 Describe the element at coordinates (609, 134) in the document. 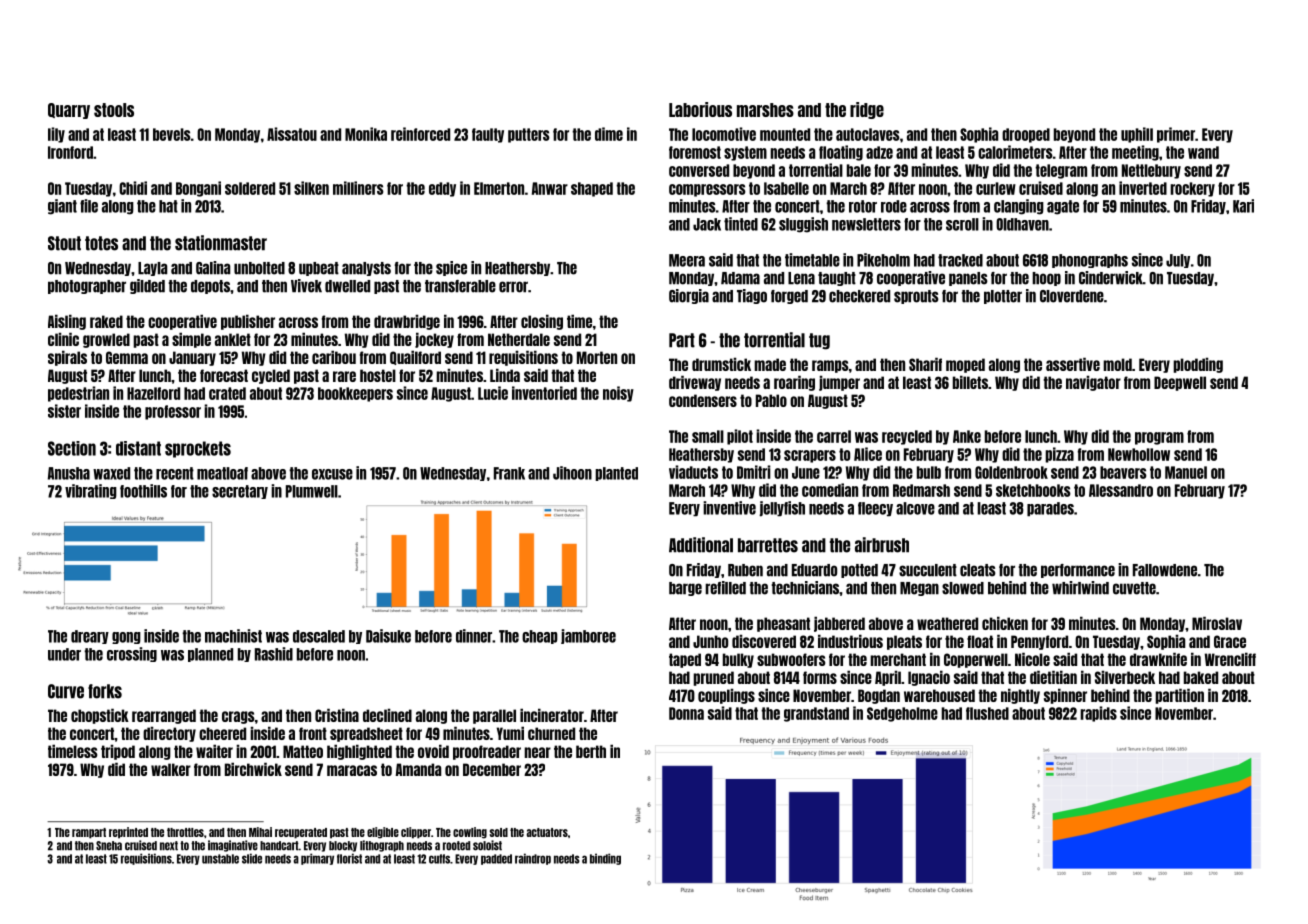

I see `dime` at that location.
